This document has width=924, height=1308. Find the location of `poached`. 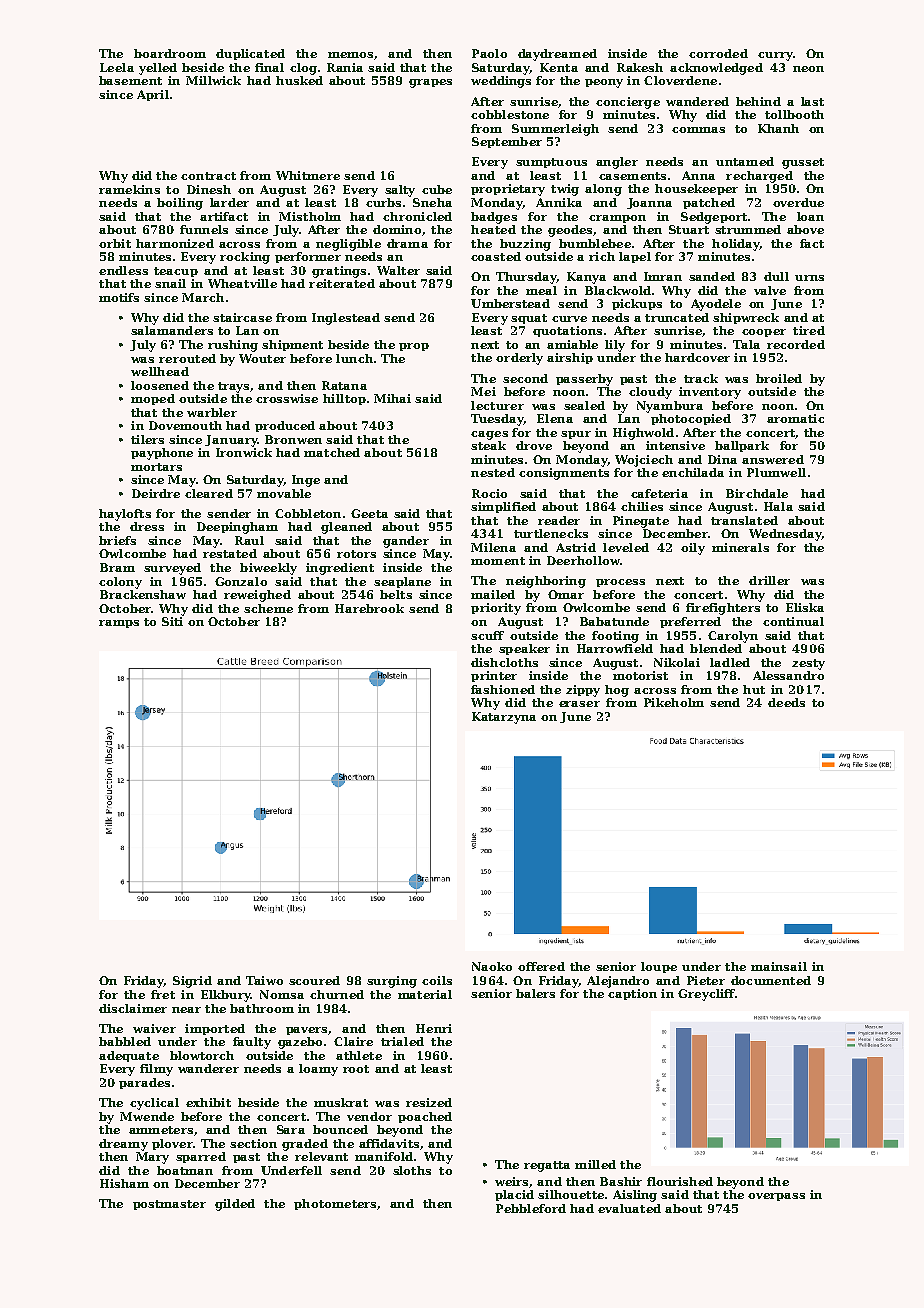

poached is located at coordinates (425, 1117).
